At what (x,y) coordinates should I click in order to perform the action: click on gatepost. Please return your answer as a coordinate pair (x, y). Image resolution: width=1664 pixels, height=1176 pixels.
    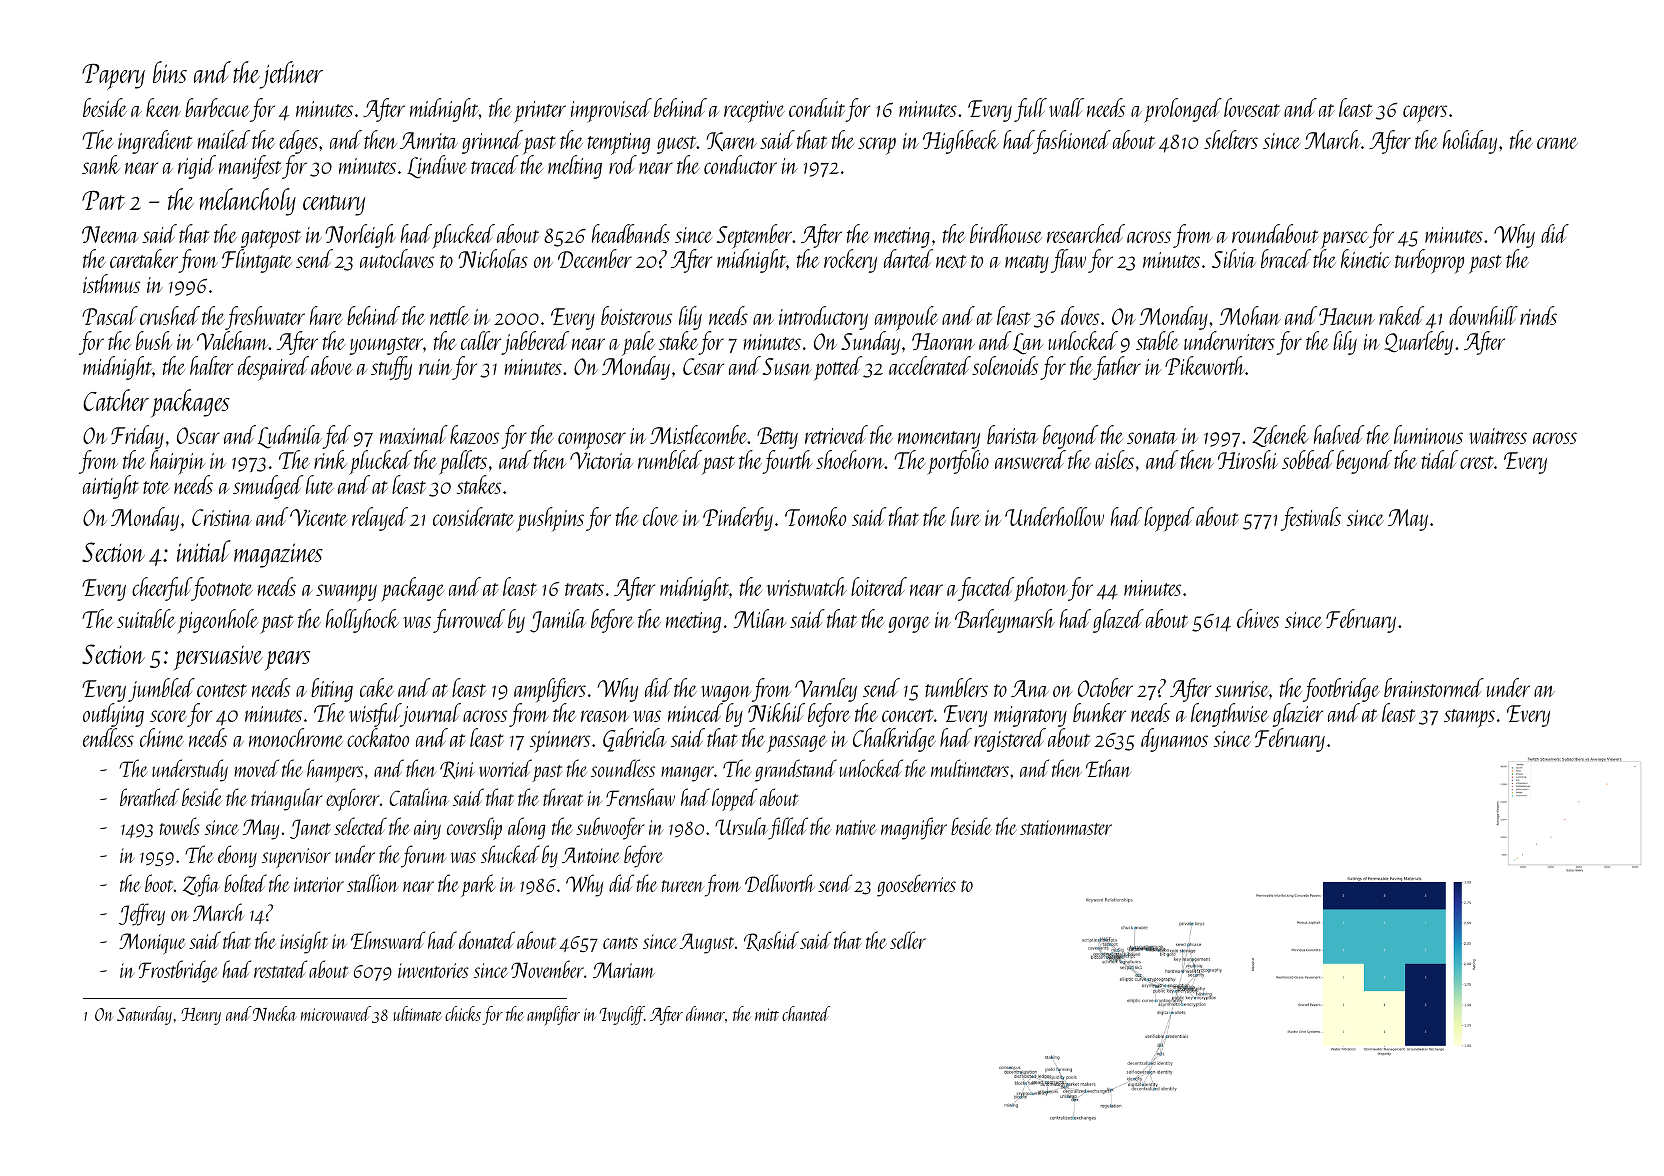
    Looking at the image, I should click on (271, 240).
